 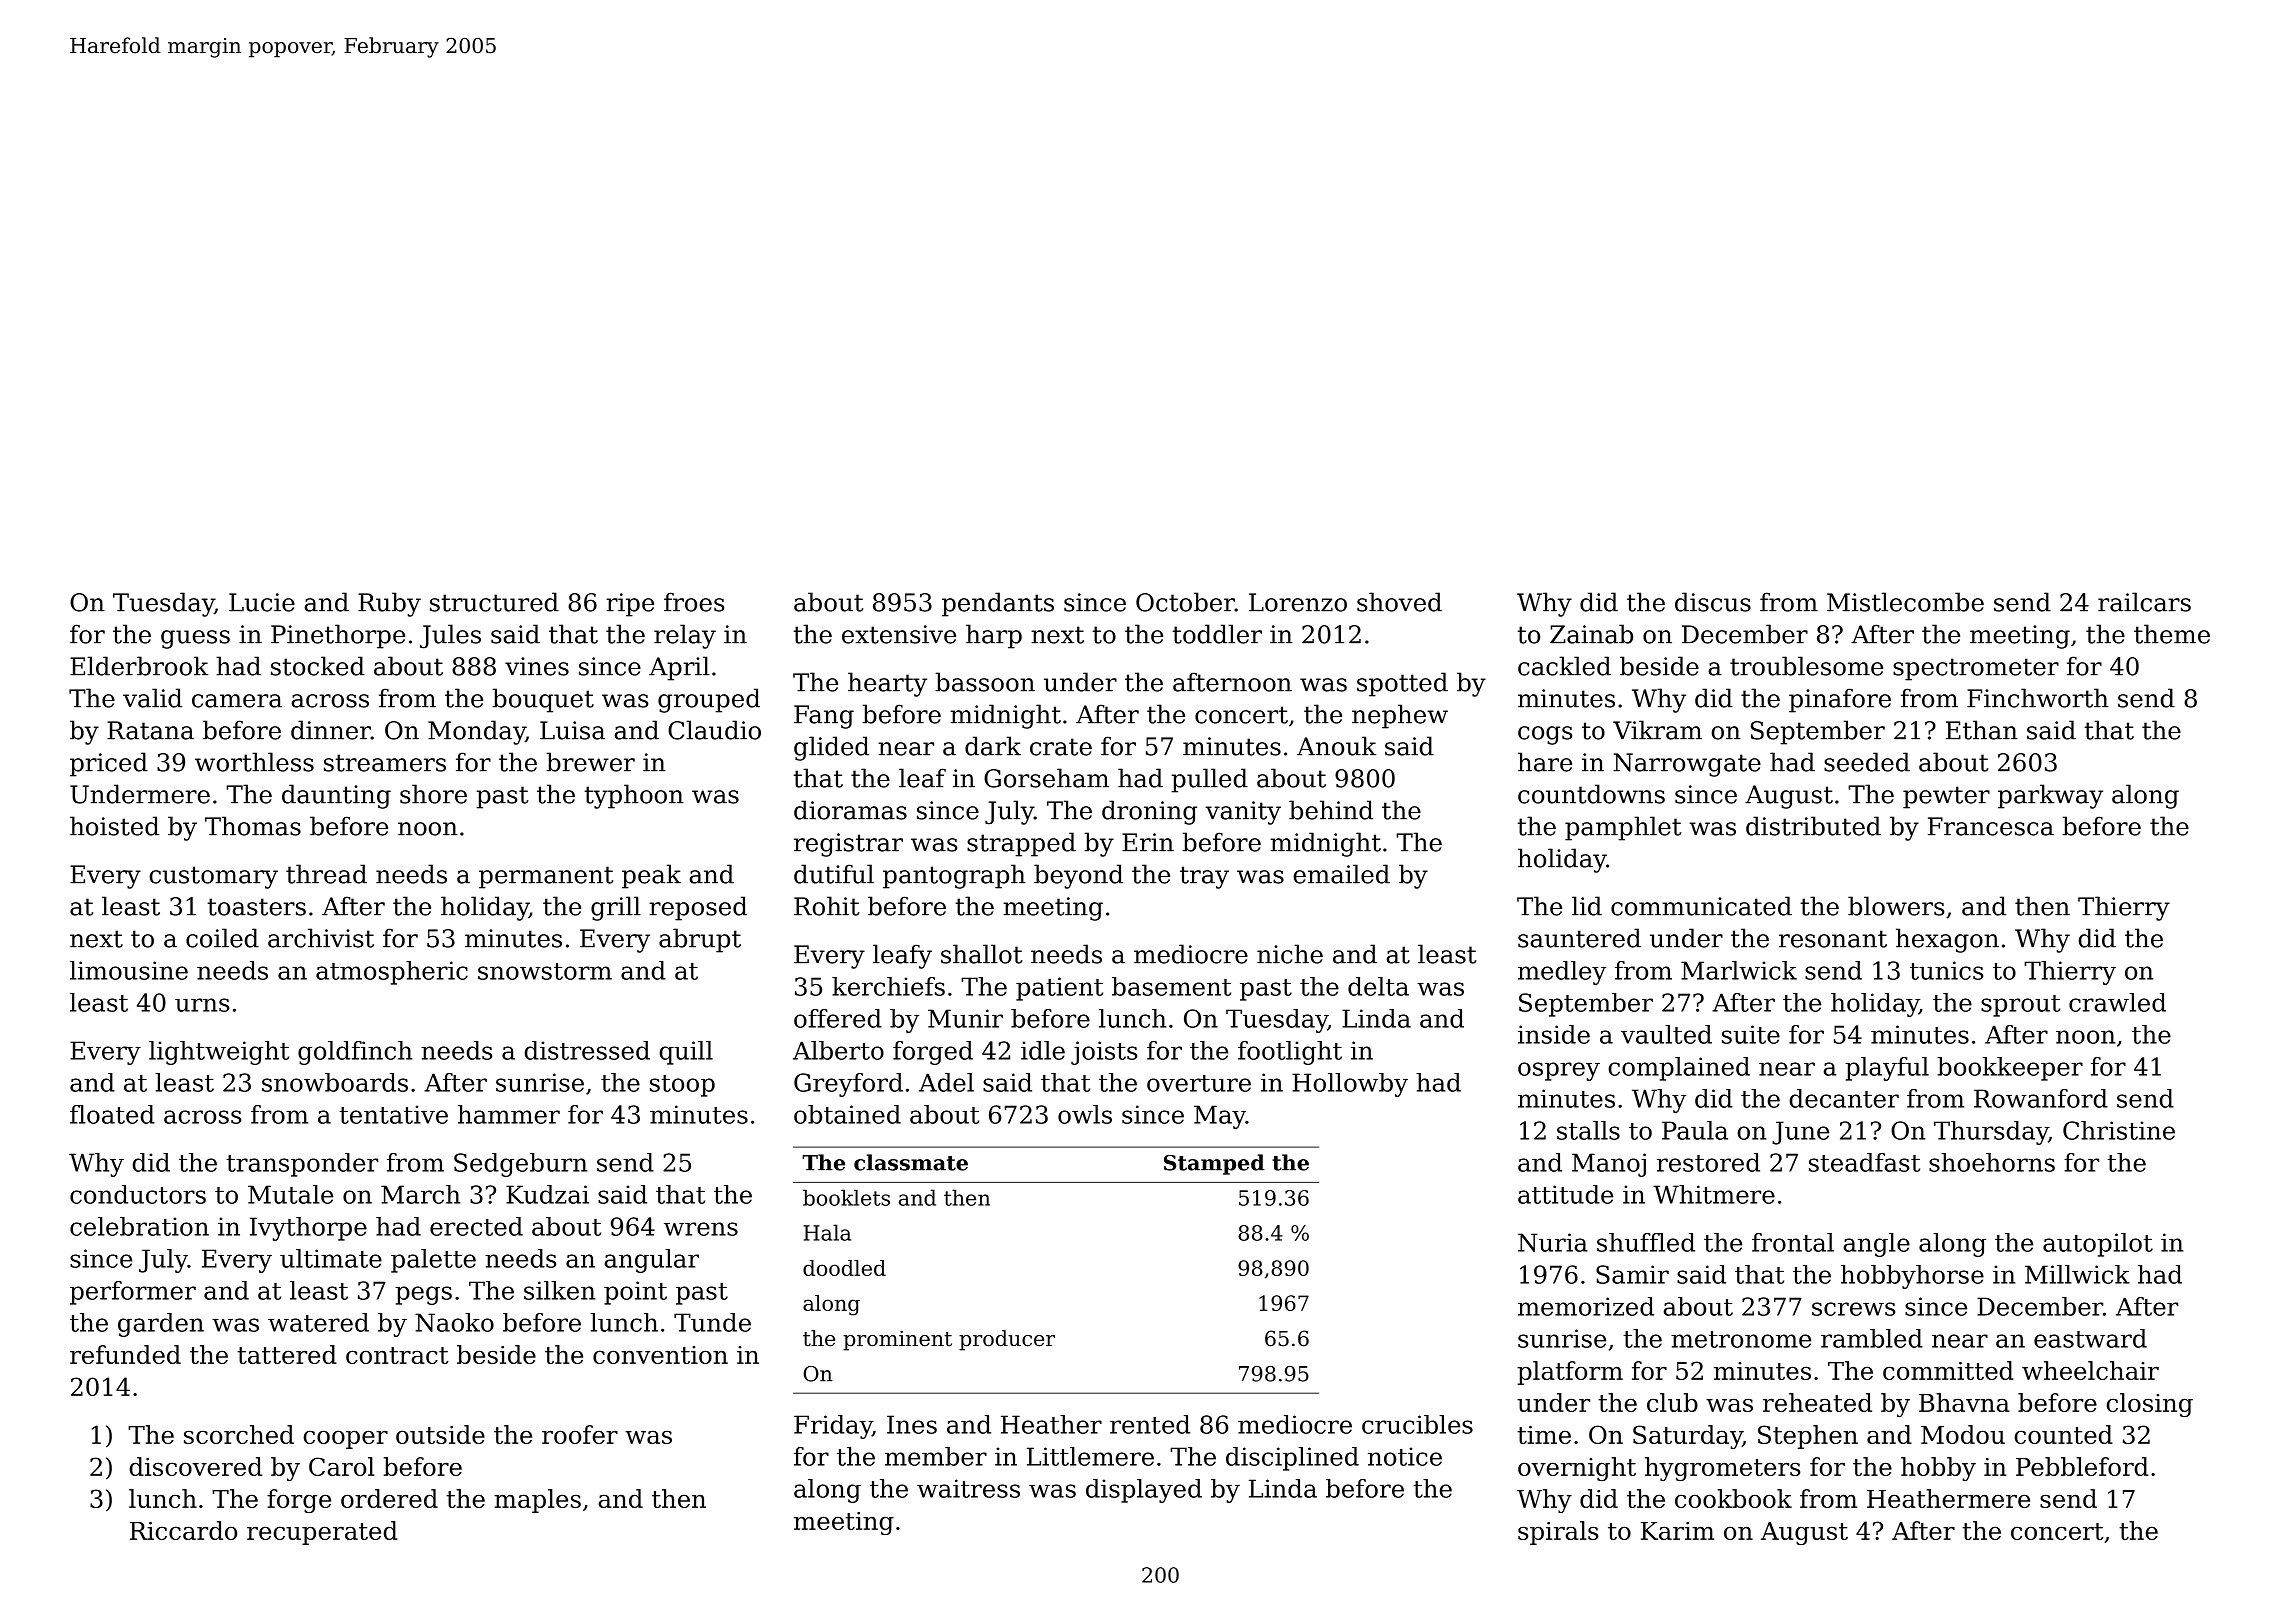 What do you see at coordinates (335, 1082) in the document?
I see `snowboards` at bounding box center [335, 1082].
